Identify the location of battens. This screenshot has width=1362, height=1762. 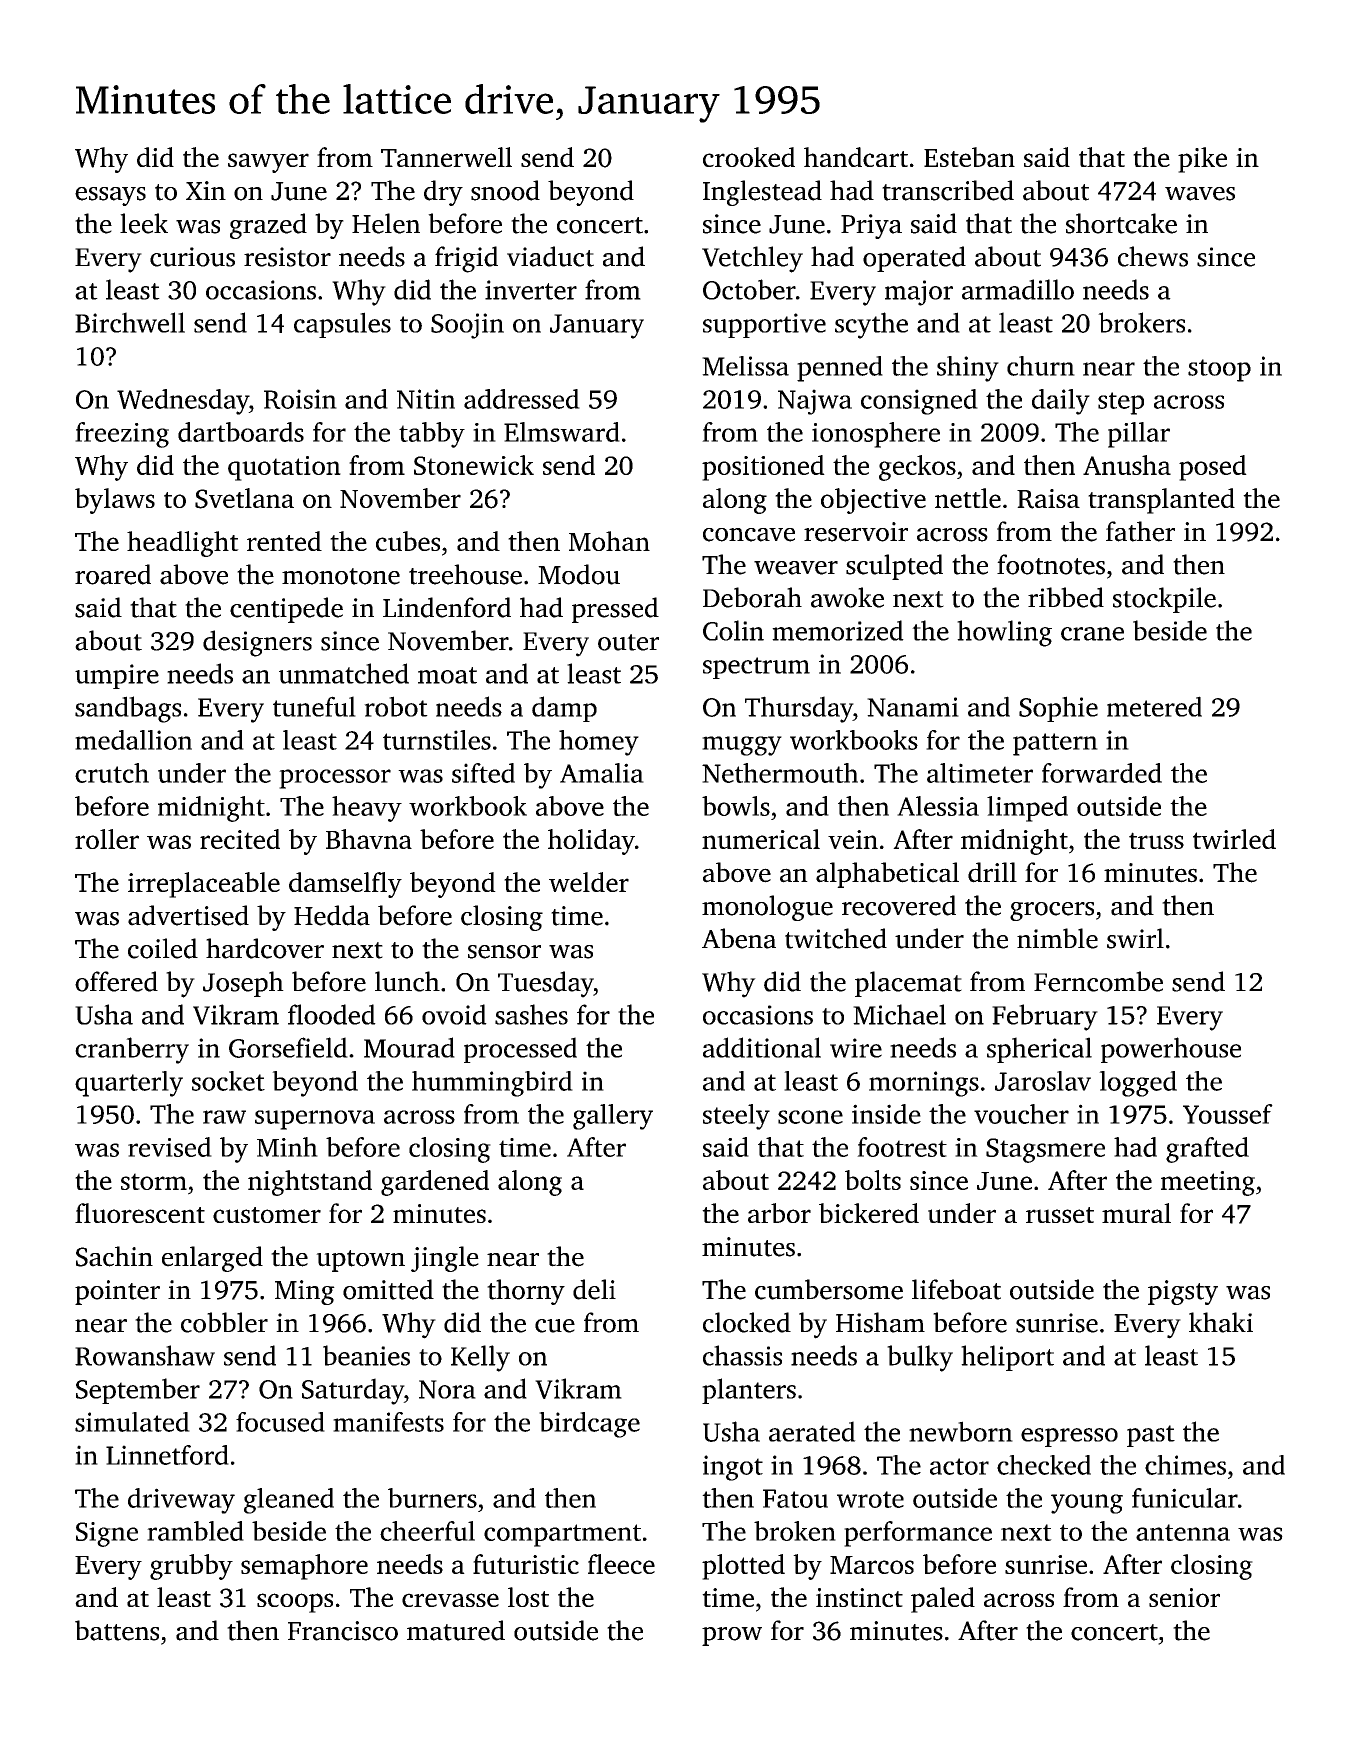
(117, 1630).
